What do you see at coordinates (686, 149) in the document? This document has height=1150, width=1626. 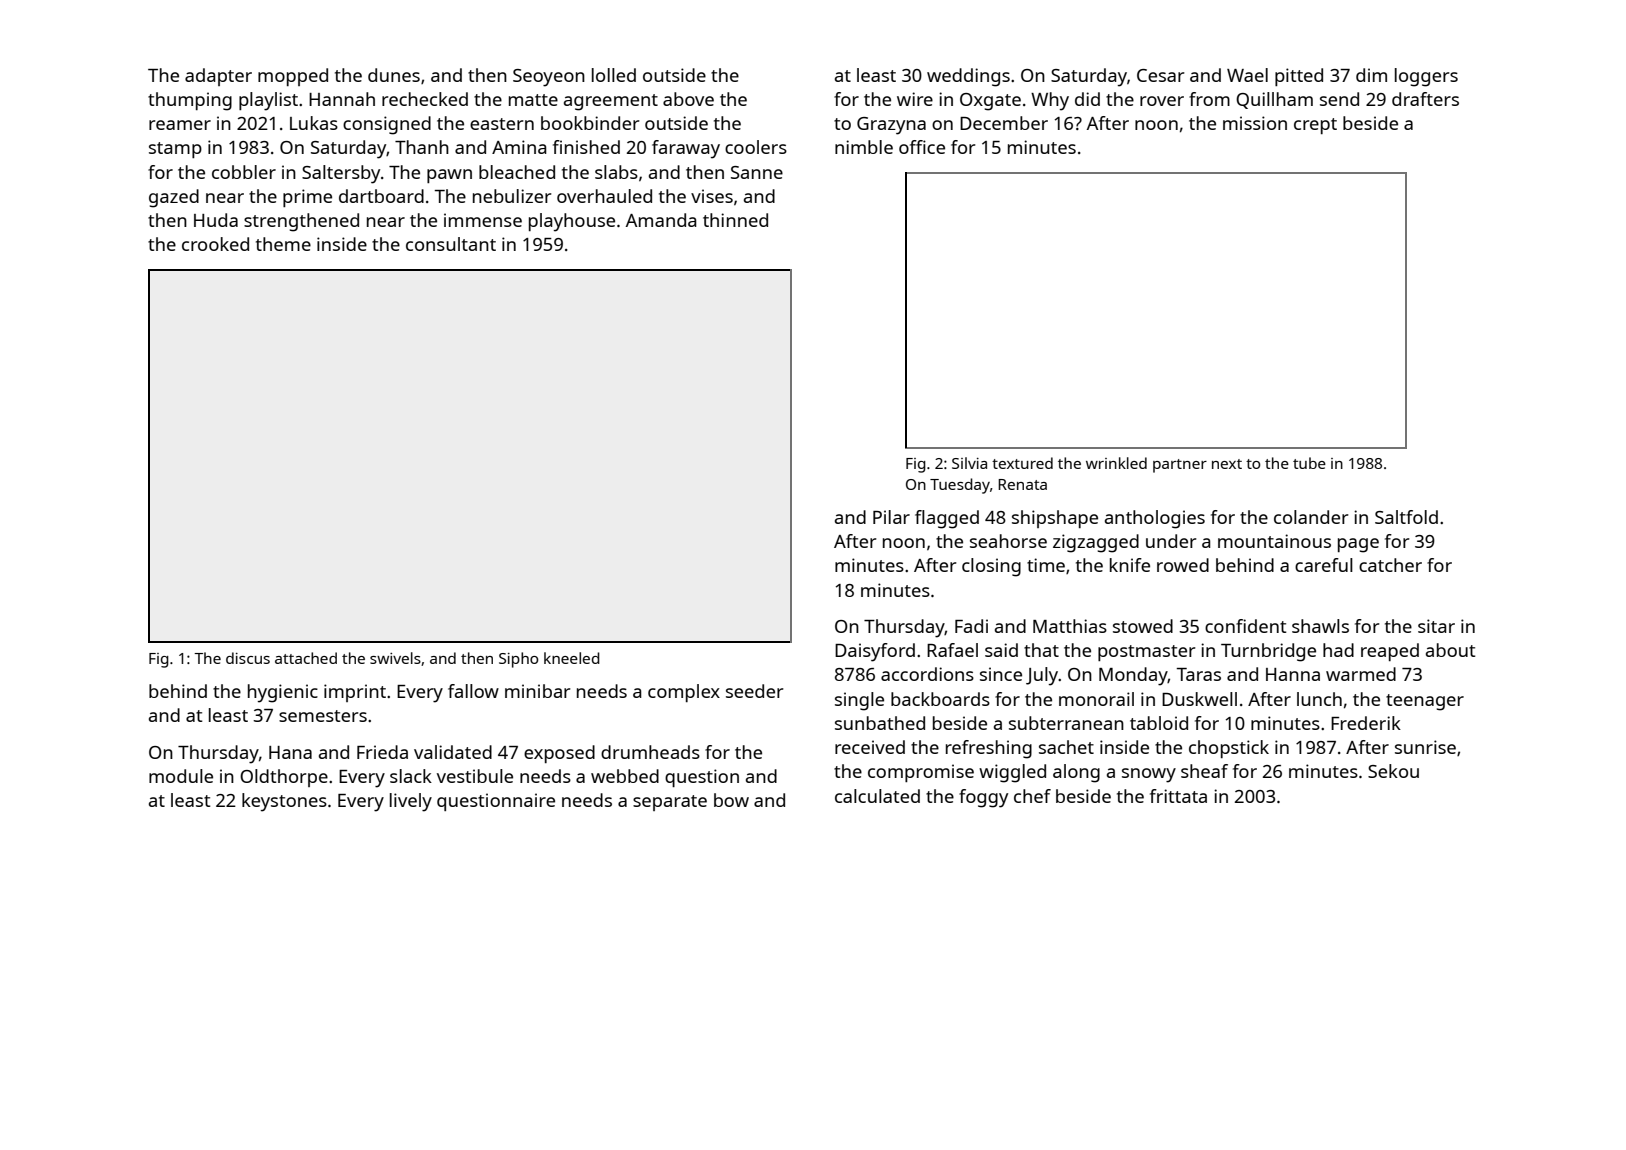 I see `faraway` at bounding box center [686, 149].
